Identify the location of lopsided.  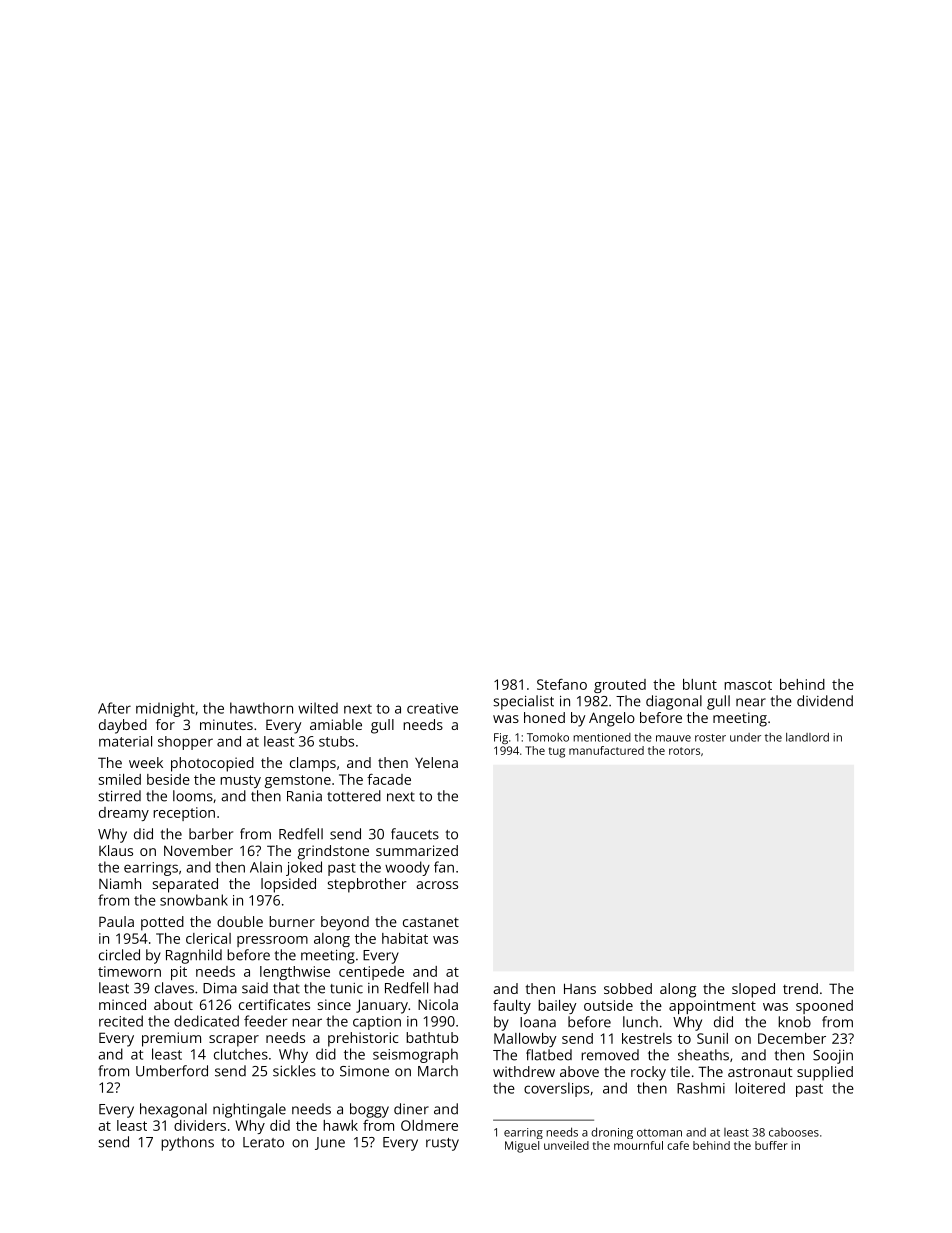
(288, 885).
